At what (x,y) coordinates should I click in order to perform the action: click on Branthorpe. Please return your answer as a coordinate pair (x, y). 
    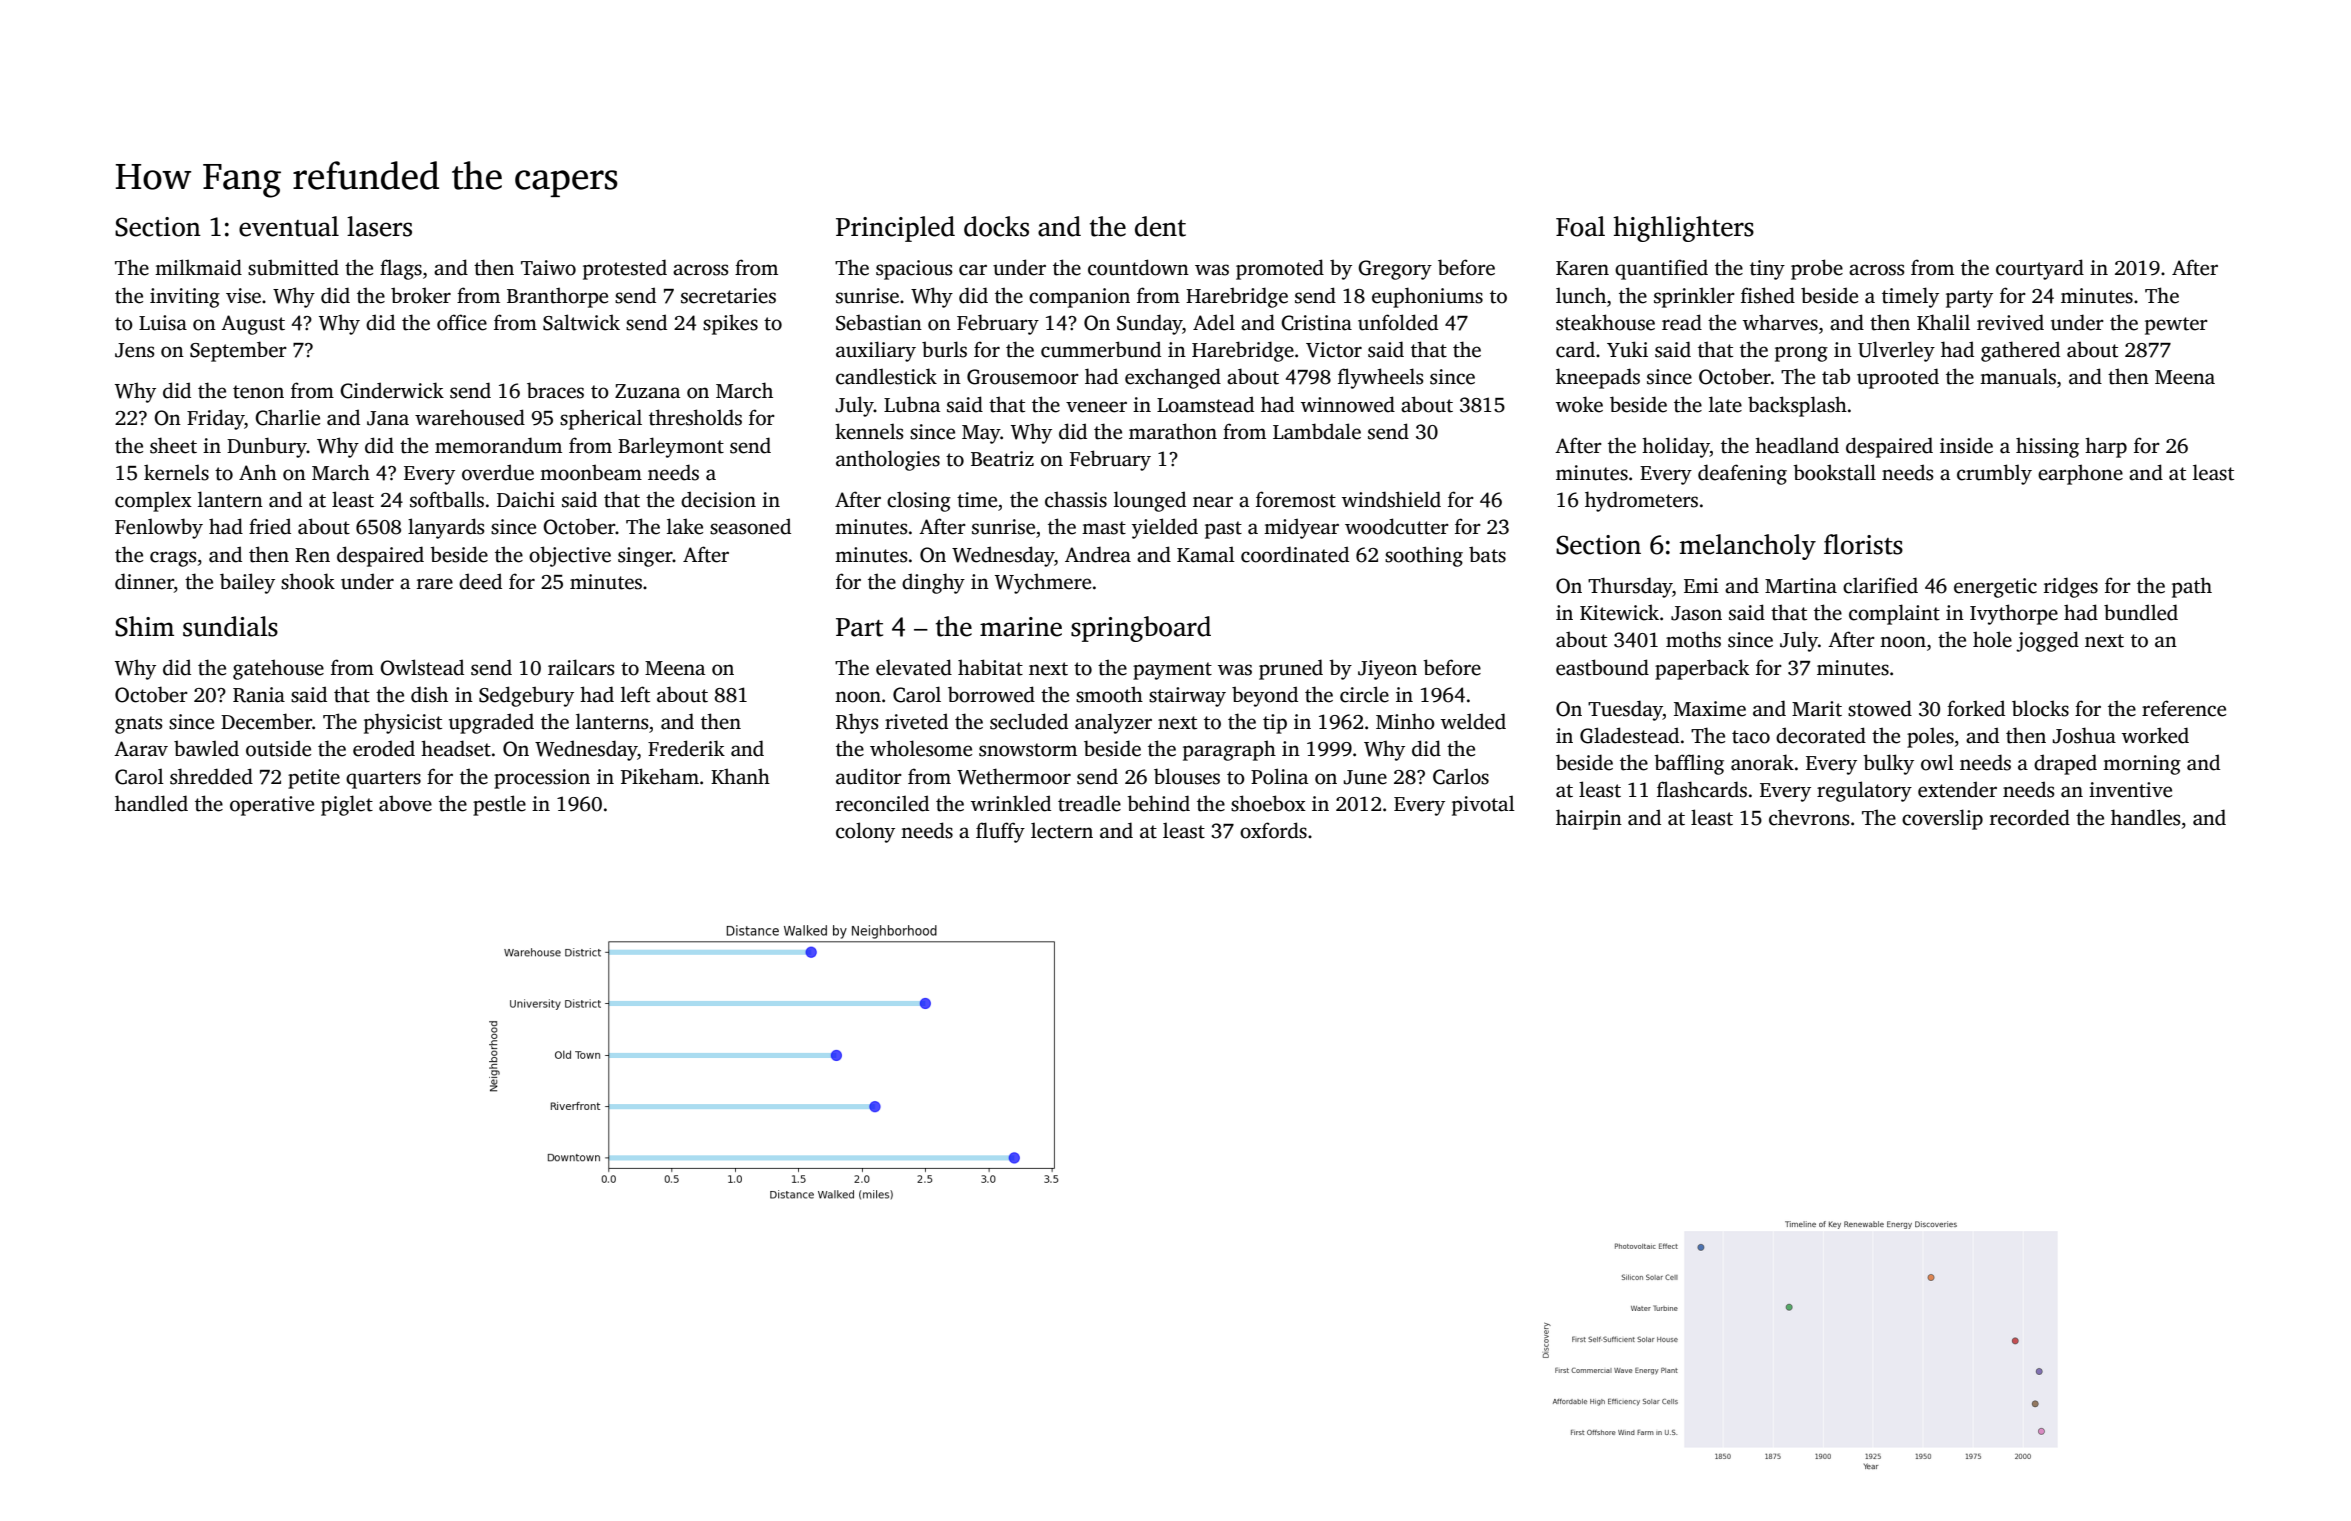
    Looking at the image, I should click on (557, 297).
